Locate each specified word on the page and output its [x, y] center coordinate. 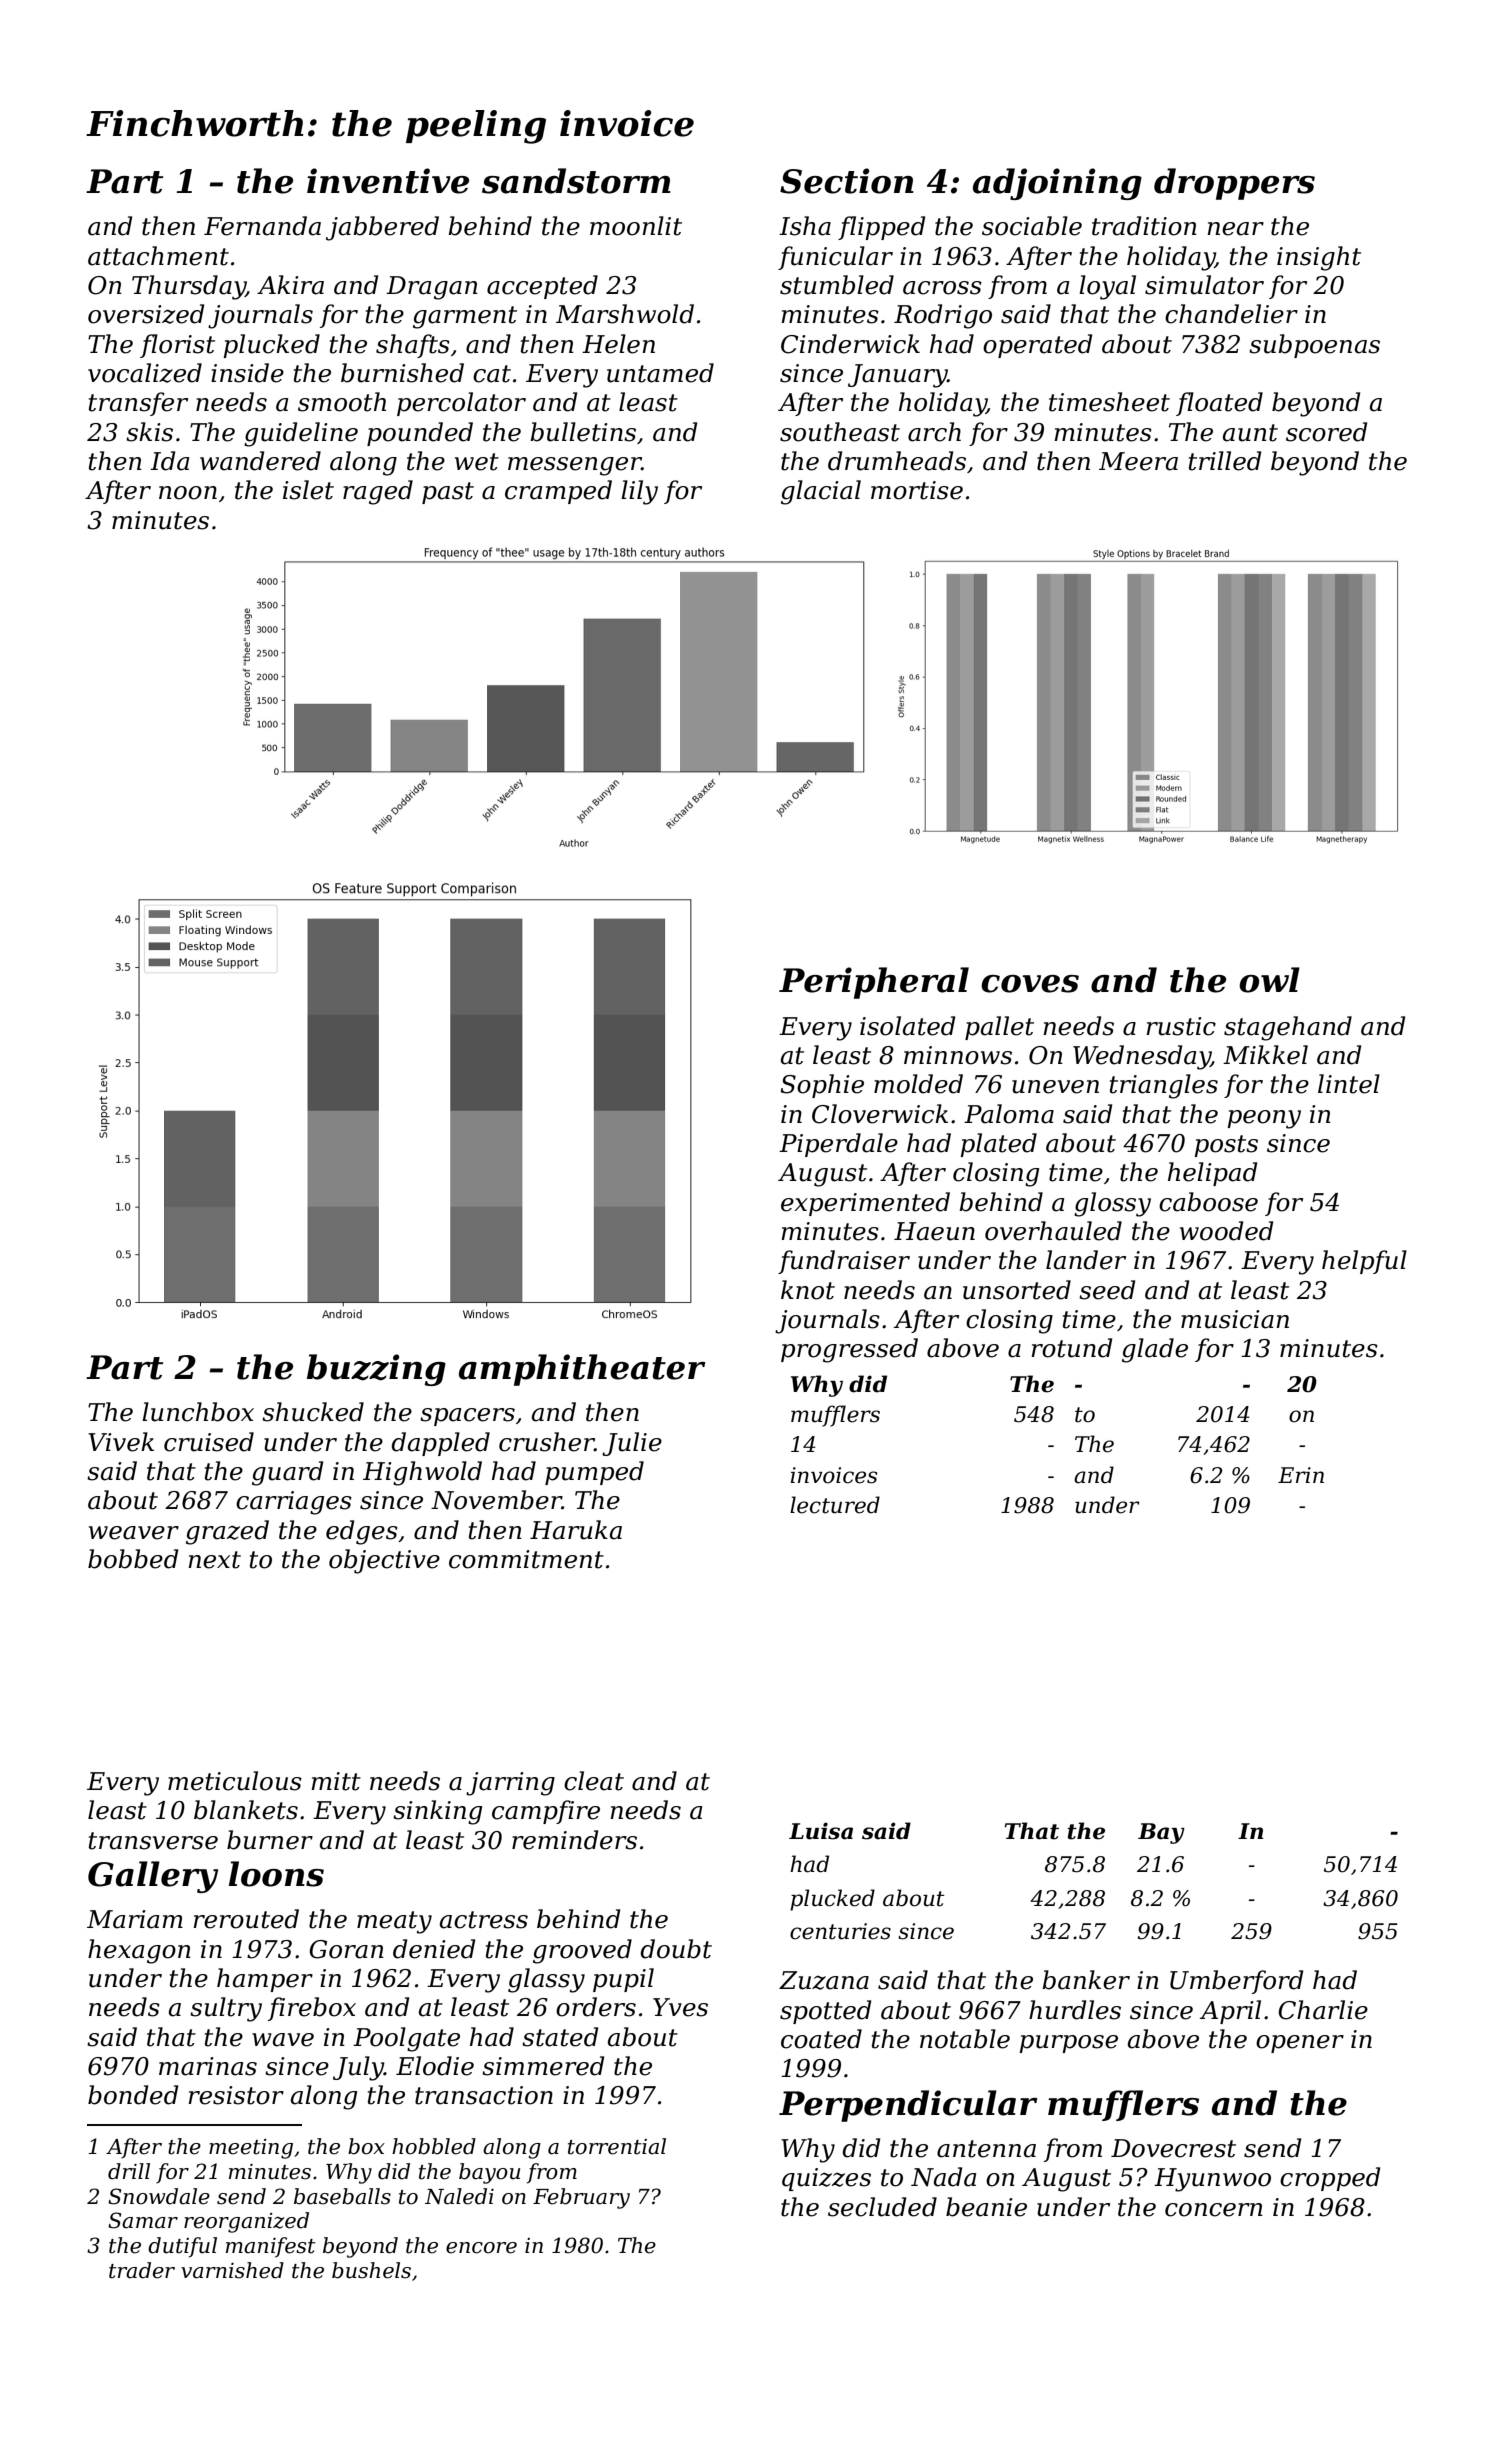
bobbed [133, 1559]
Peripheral [874, 983]
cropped [1330, 2179]
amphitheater [582, 1370]
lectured [835, 1505]
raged [378, 492]
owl [1269, 980]
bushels [371, 2270]
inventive [388, 181]
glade [1155, 1350]
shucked [313, 1412]
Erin [1301, 1475]
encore [481, 2248]
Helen [618, 344]
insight [1319, 258]
